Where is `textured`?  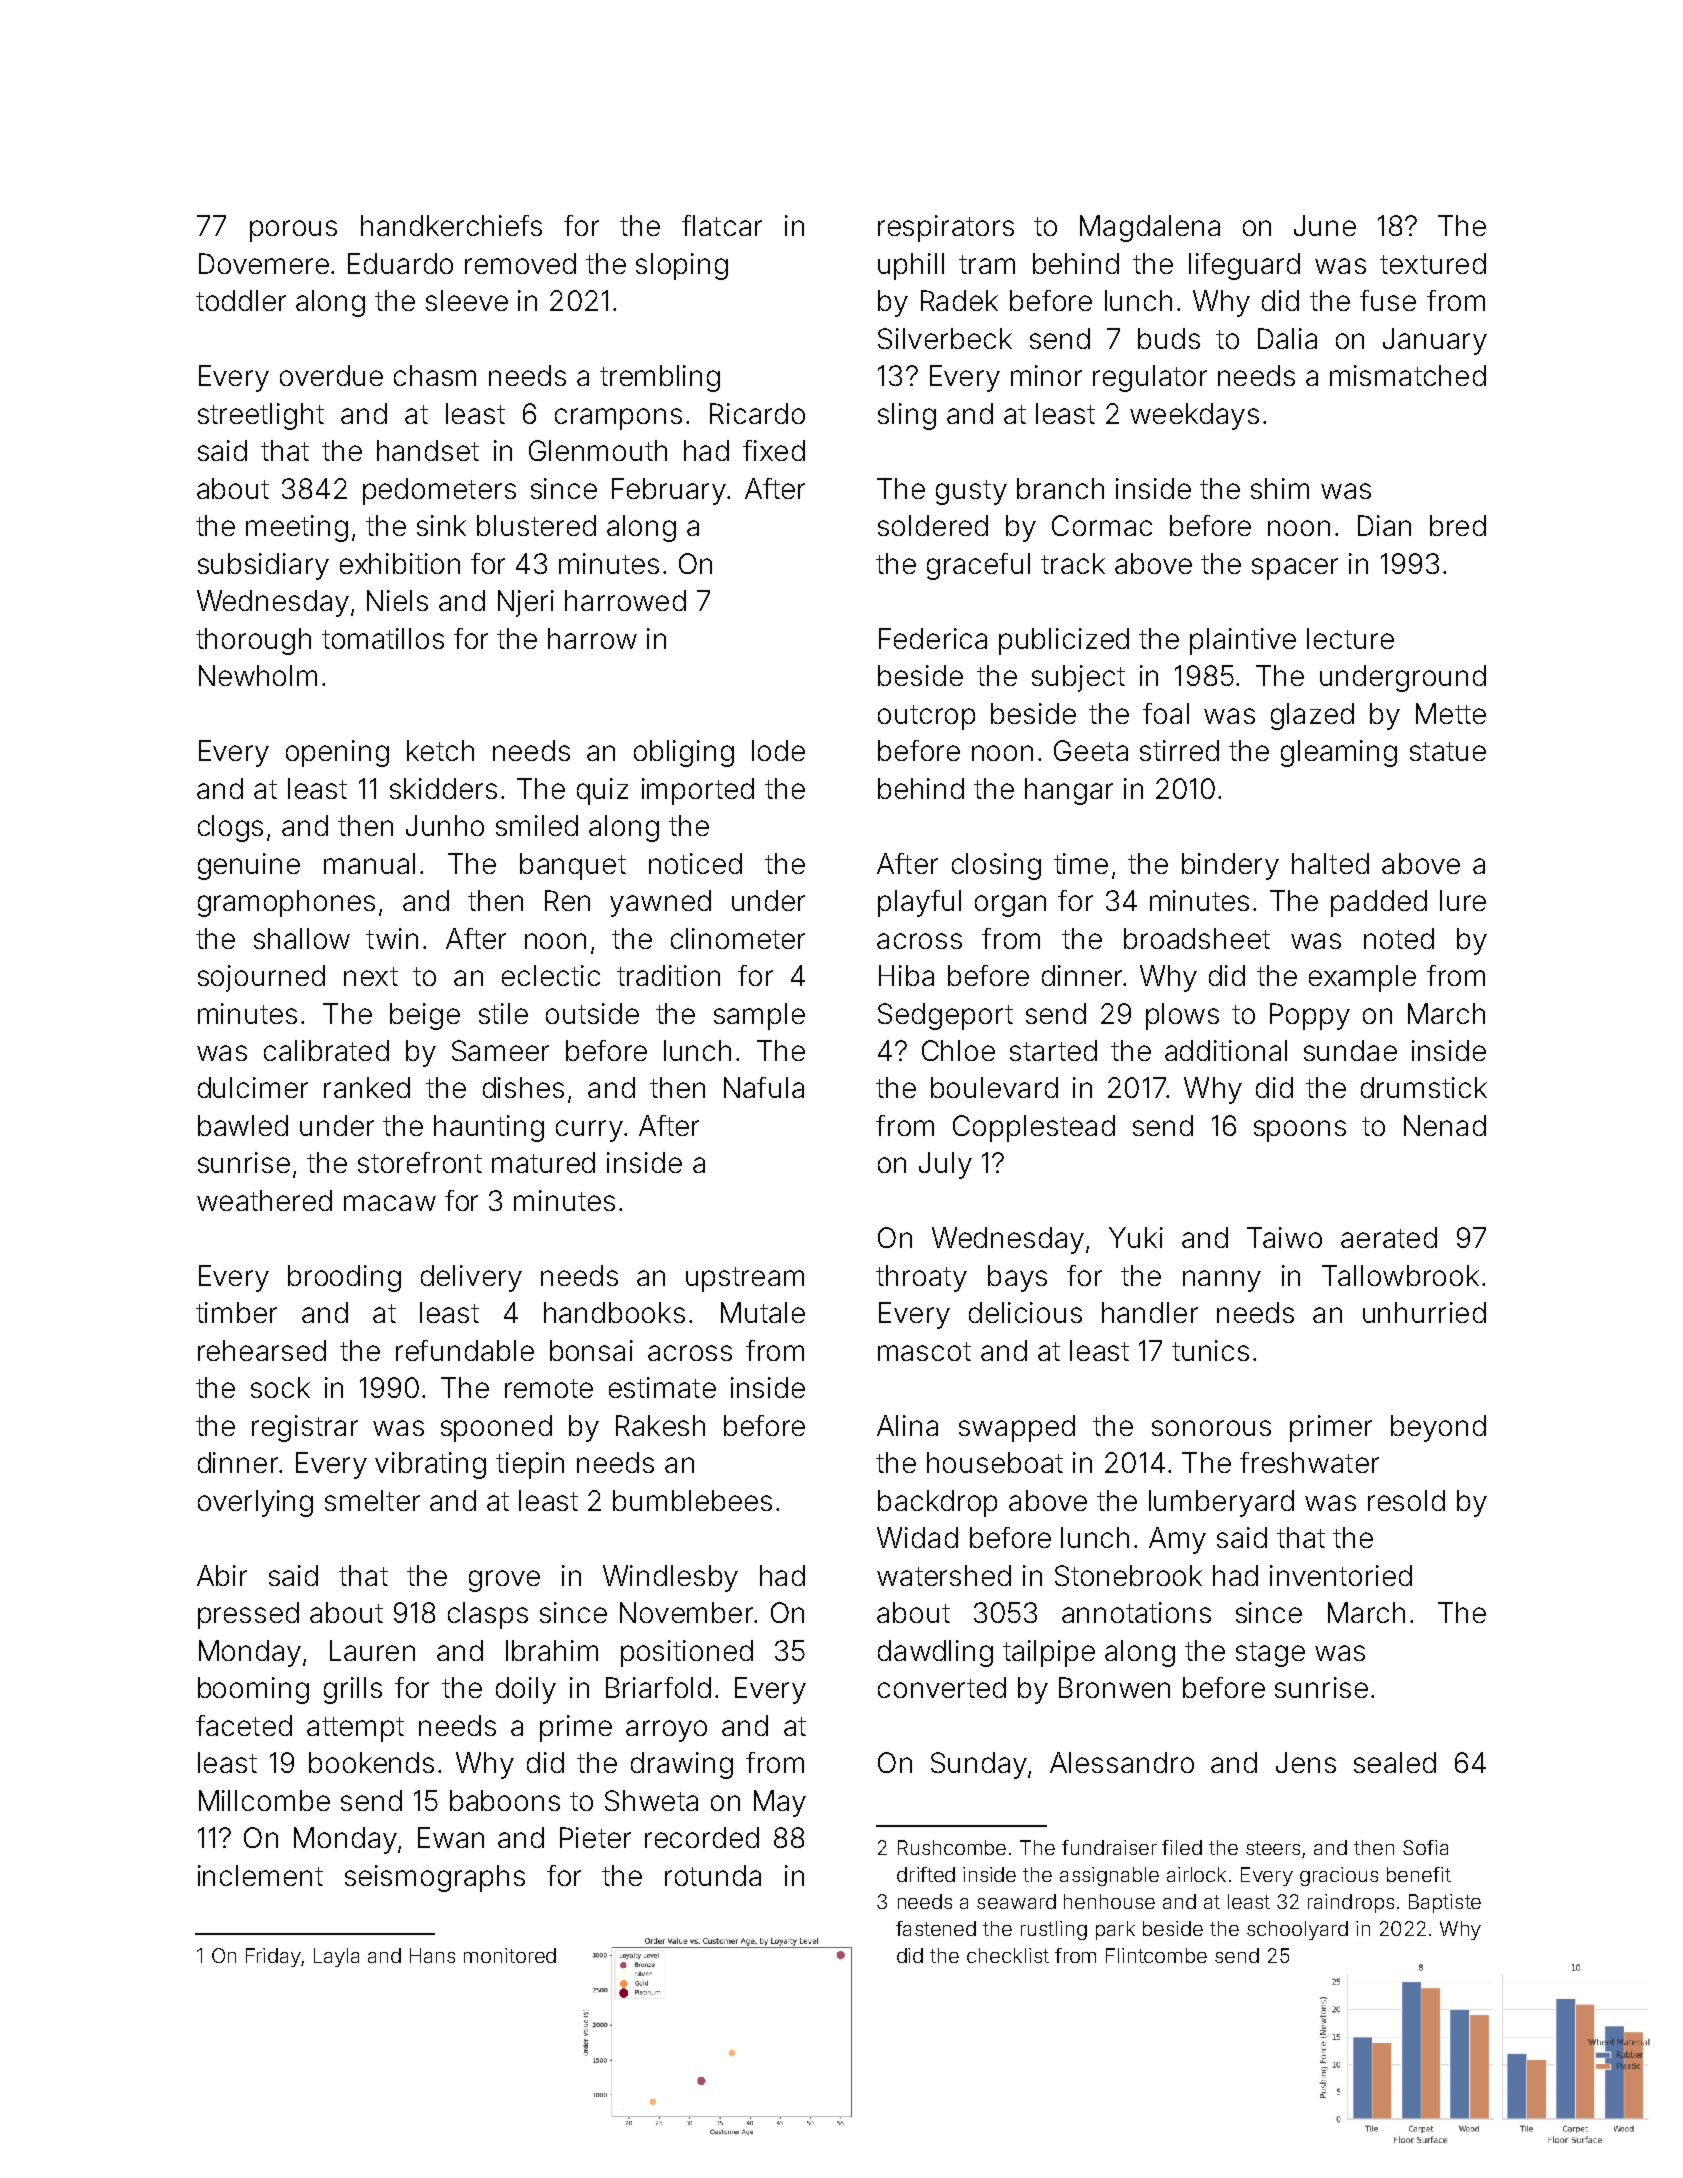 textured is located at coordinates (1433, 263).
